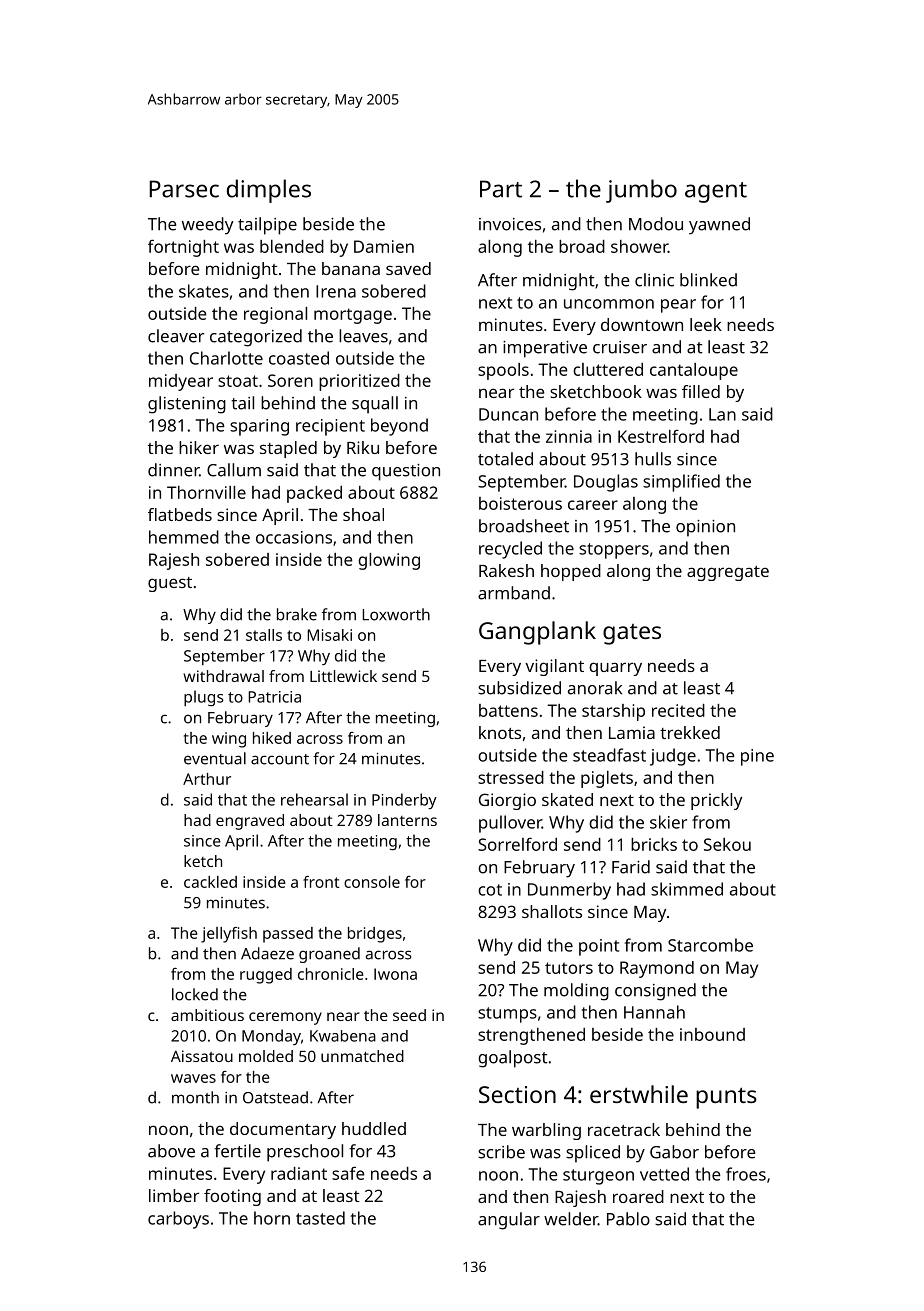  What do you see at coordinates (638, 1196) in the screenshot?
I see `roared` at bounding box center [638, 1196].
